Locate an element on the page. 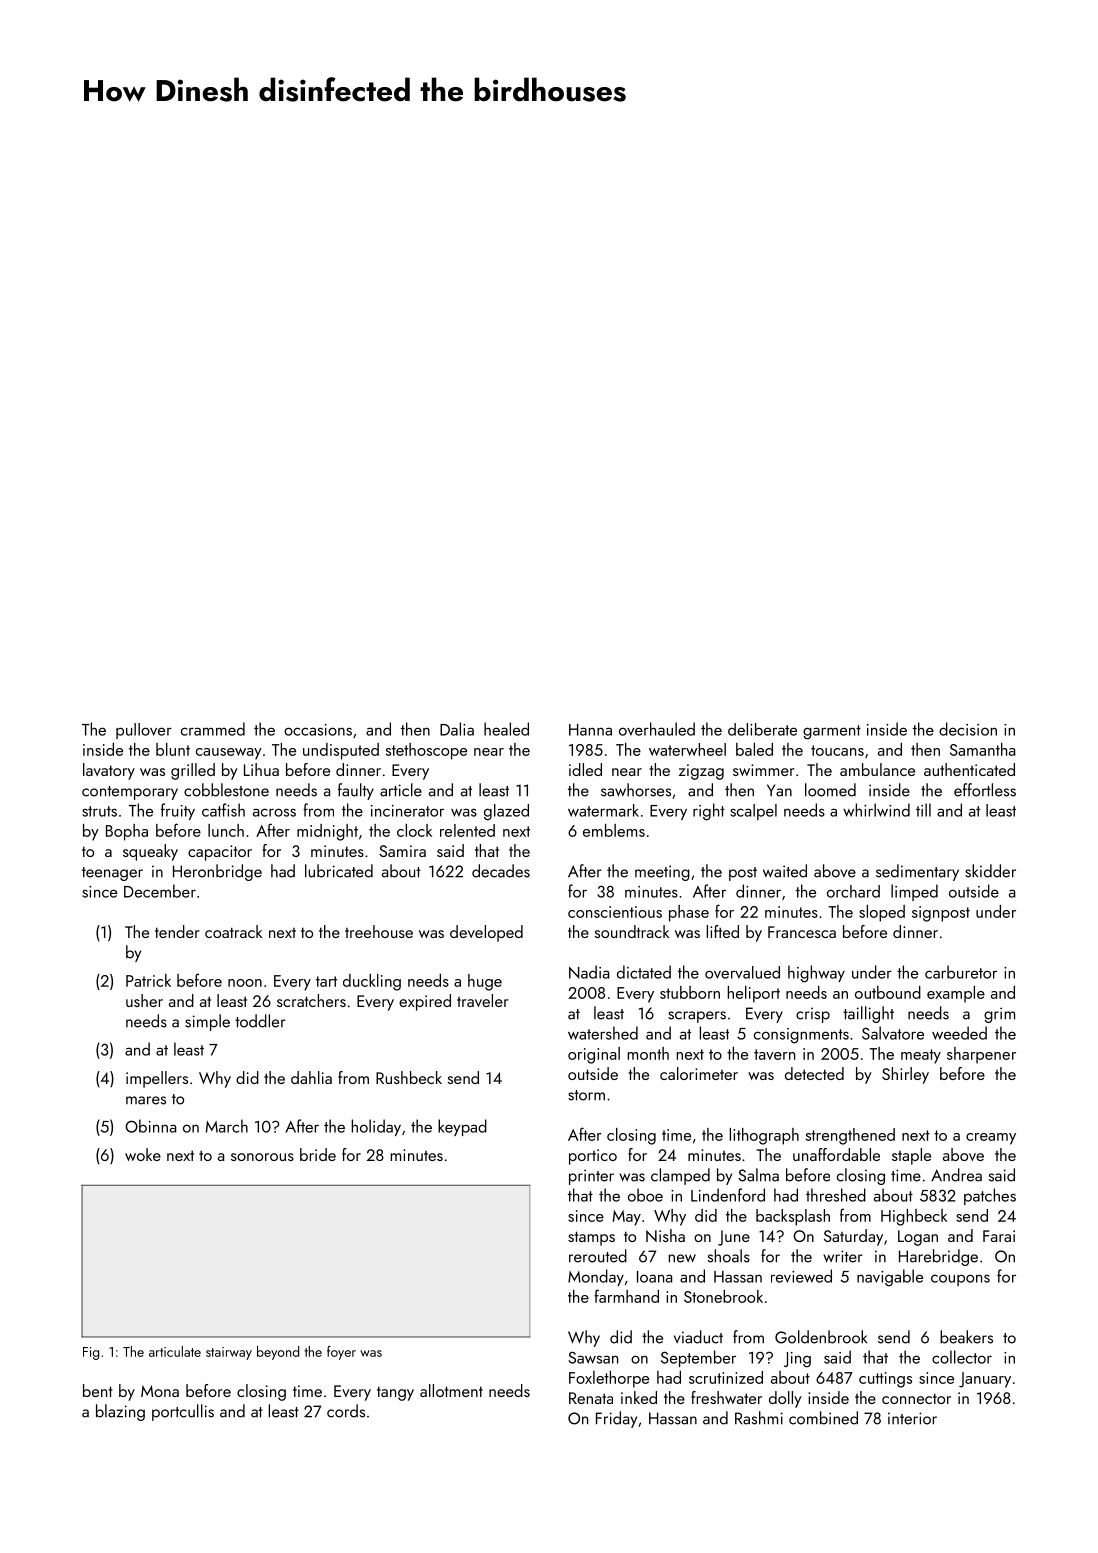 The height and width of the document is (1553, 1098). Dalia is located at coordinates (457, 729).
